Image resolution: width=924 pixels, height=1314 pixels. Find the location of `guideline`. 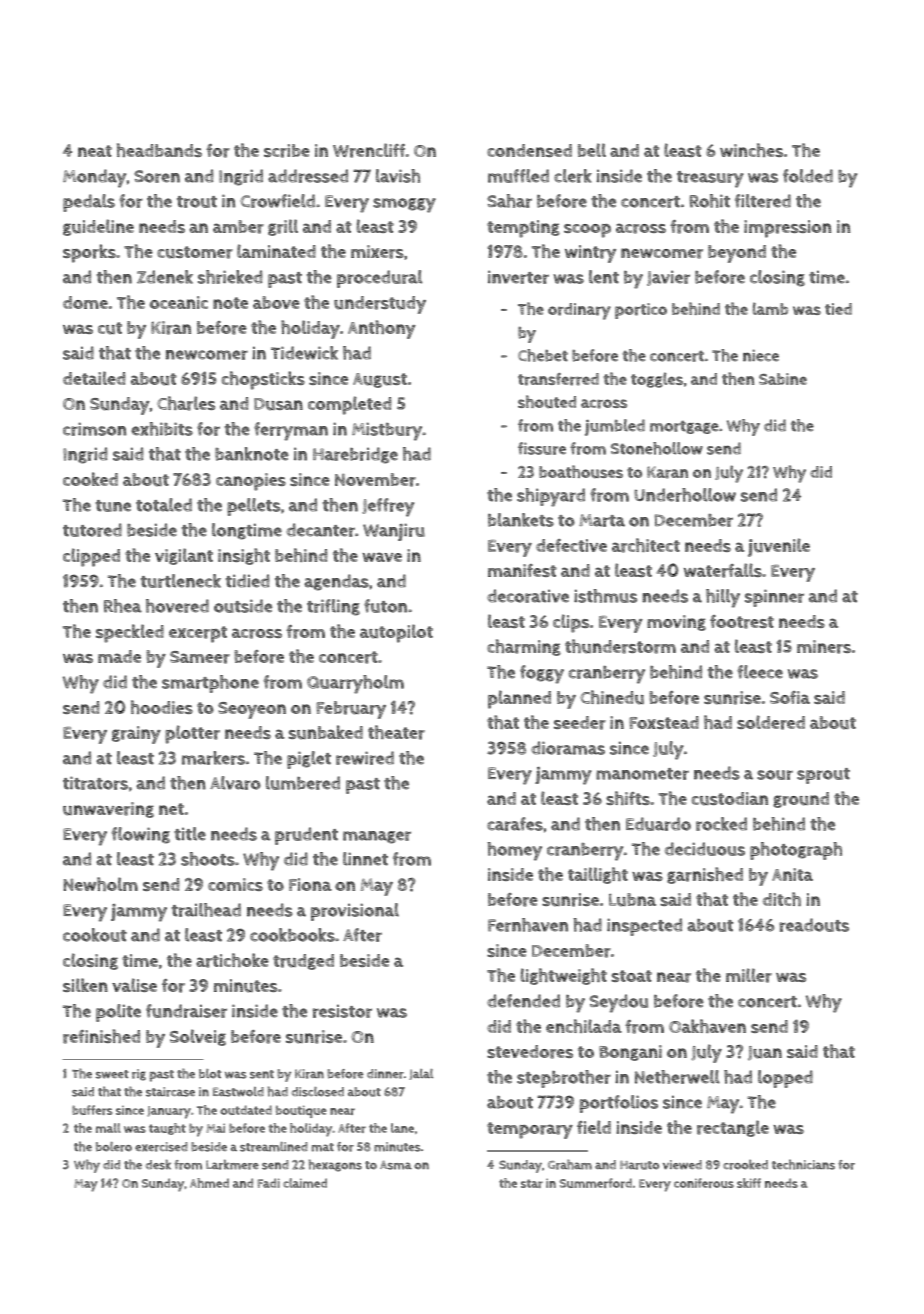

guideline is located at coordinates (98, 227).
